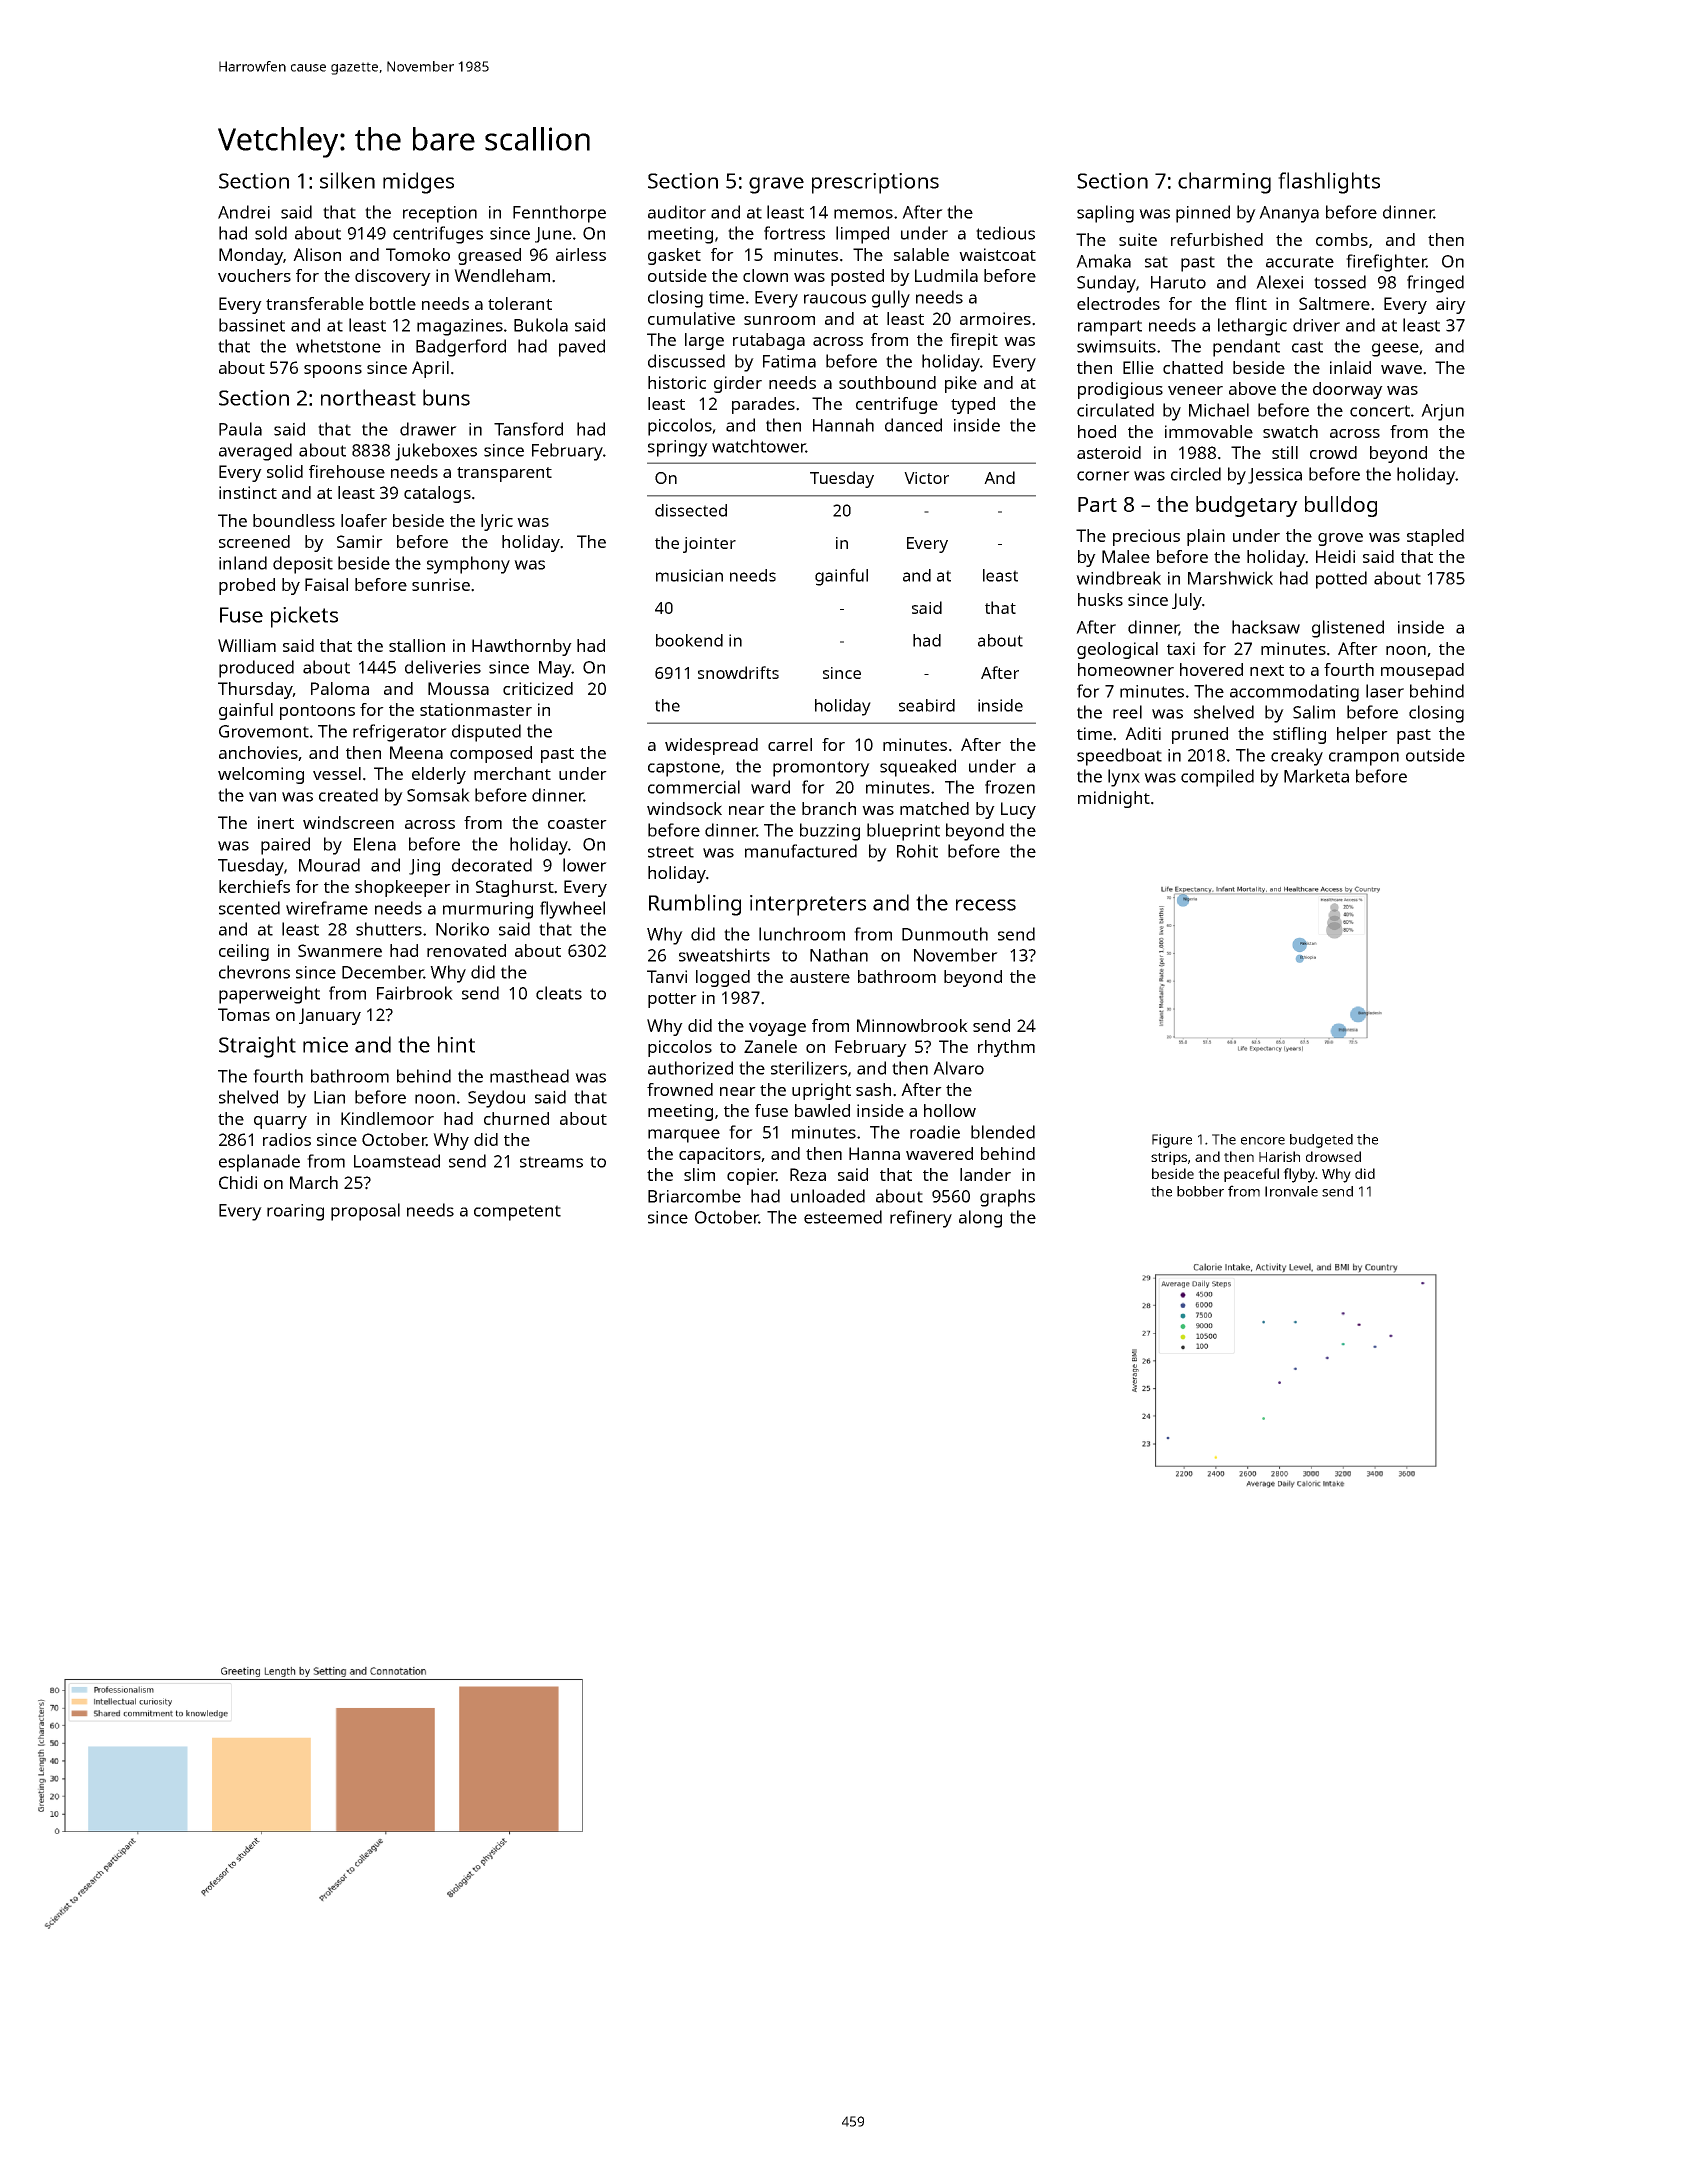 This document has height=2178, width=1683. What do you see at coordinates (1364, 759) in the document?
I see `crampon` at bounding box center [1364, 759].
